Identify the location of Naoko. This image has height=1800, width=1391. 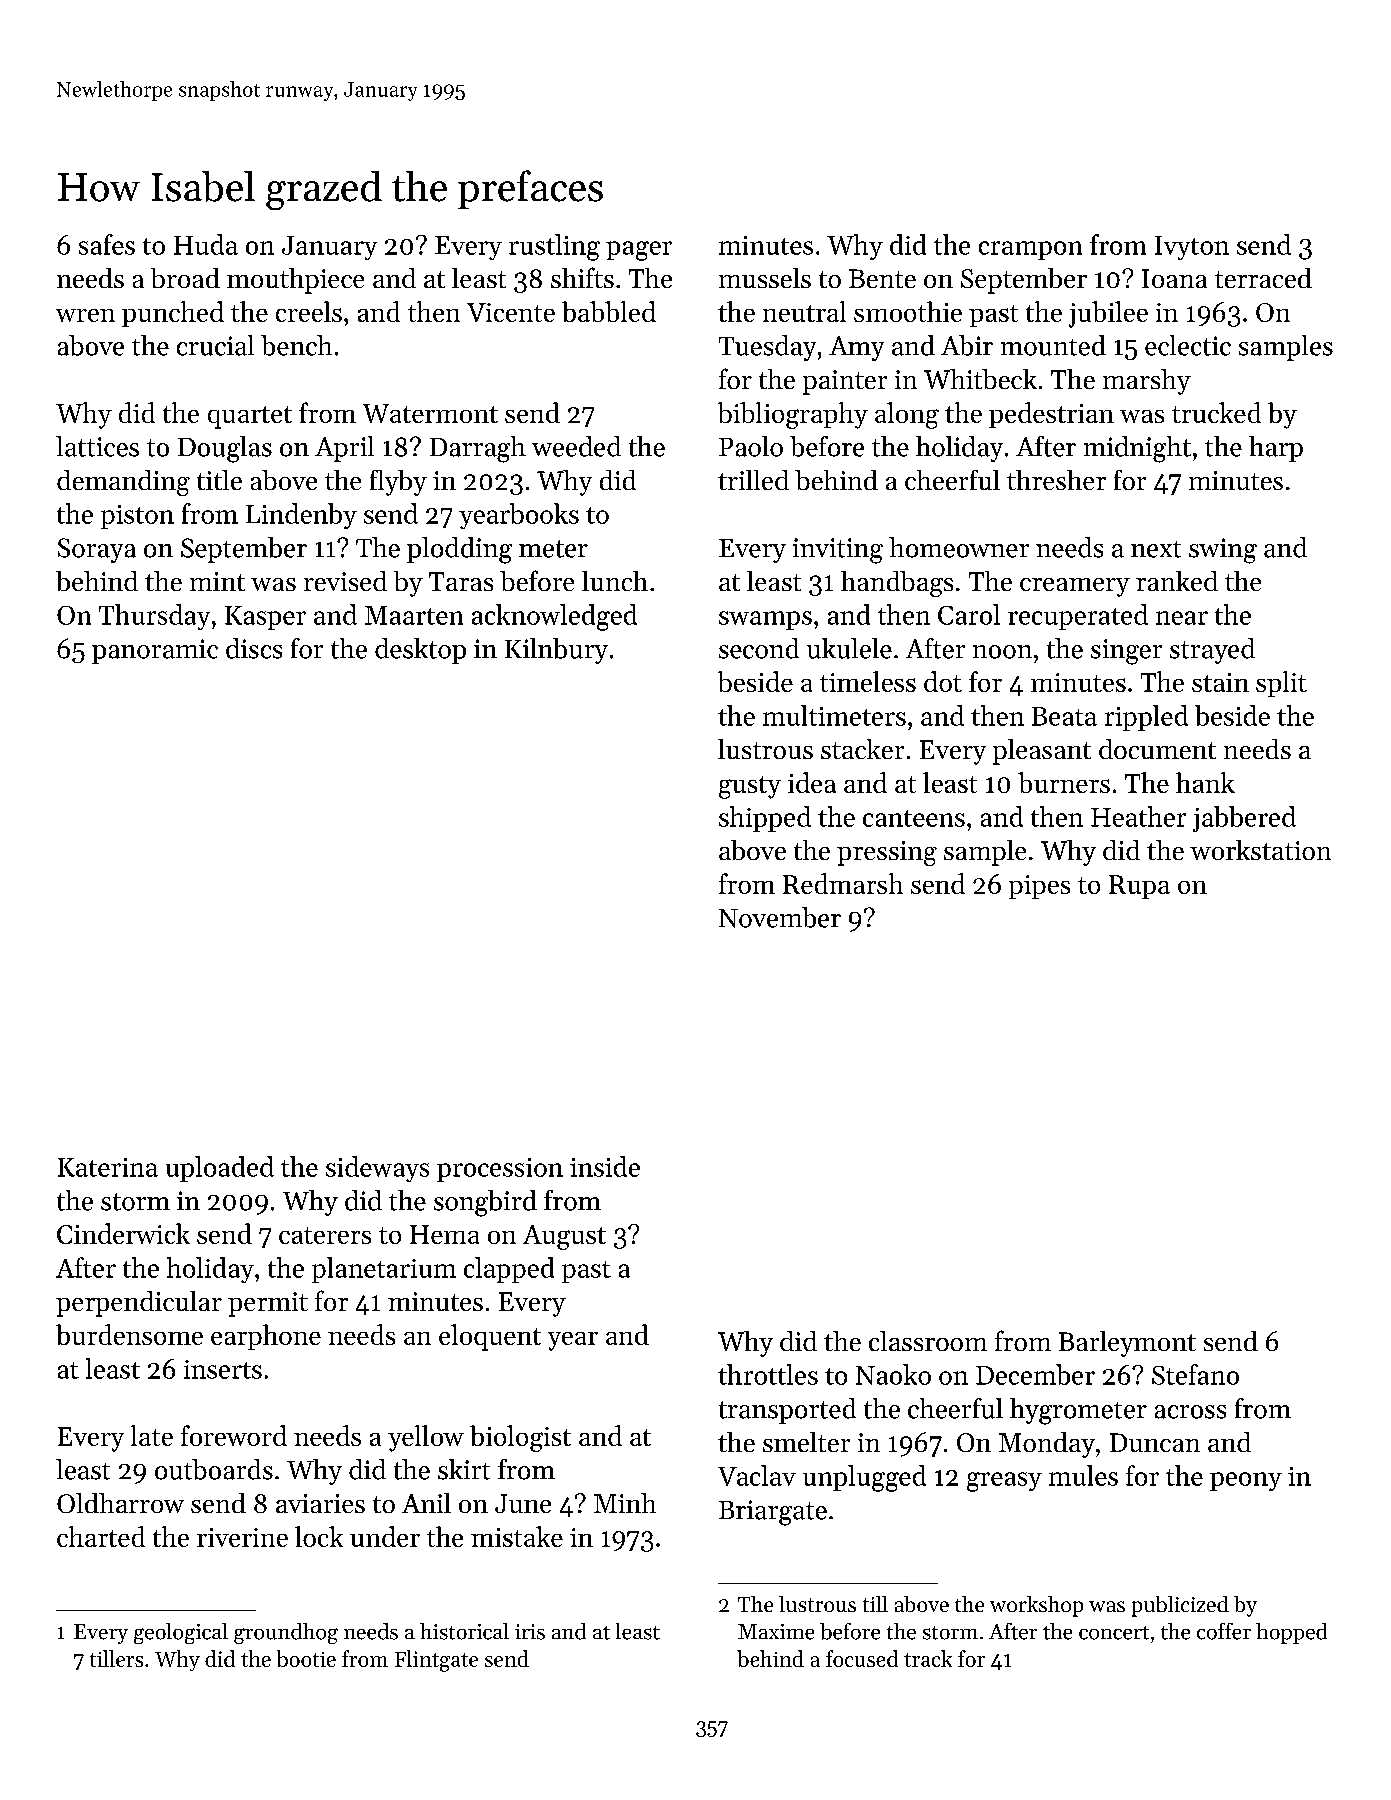
(893, 1374).
